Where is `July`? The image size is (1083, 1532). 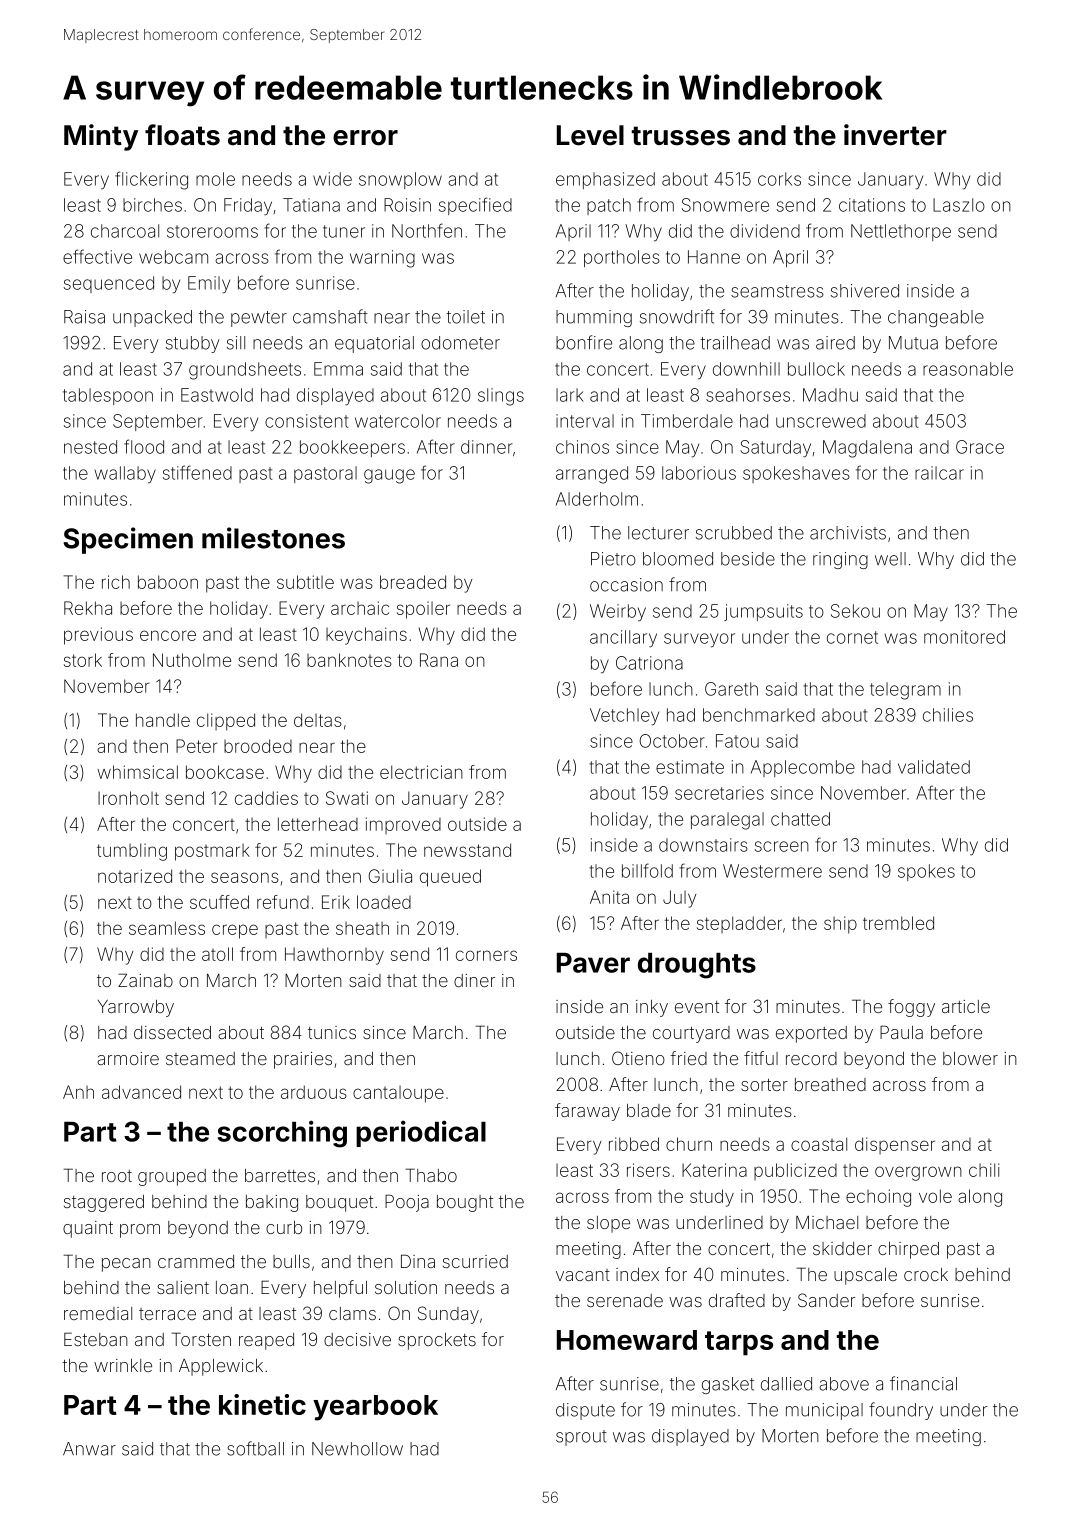
July is located at coordinates (679, 899).
